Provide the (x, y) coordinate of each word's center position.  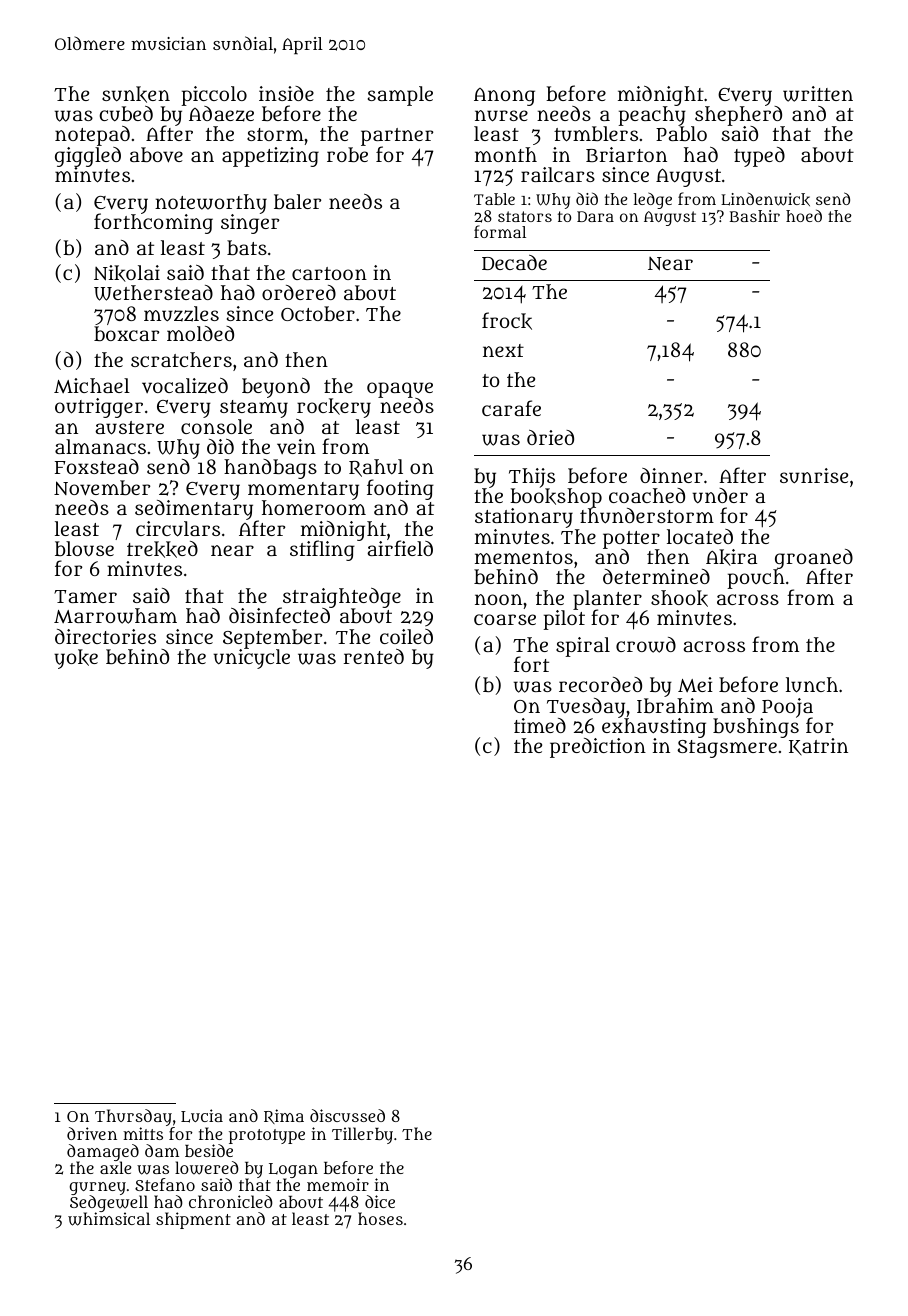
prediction (598, 748)
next (503, 350)
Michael (92, 385)
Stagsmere (727, 749)
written (818, 94)
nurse (501, 116)
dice (380, 1201)
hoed (804, 215)
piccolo (214, 96)
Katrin (818, 747)
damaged (103, 1153)
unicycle (251, 659)
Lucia (202, 1116)
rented (374, 656)
